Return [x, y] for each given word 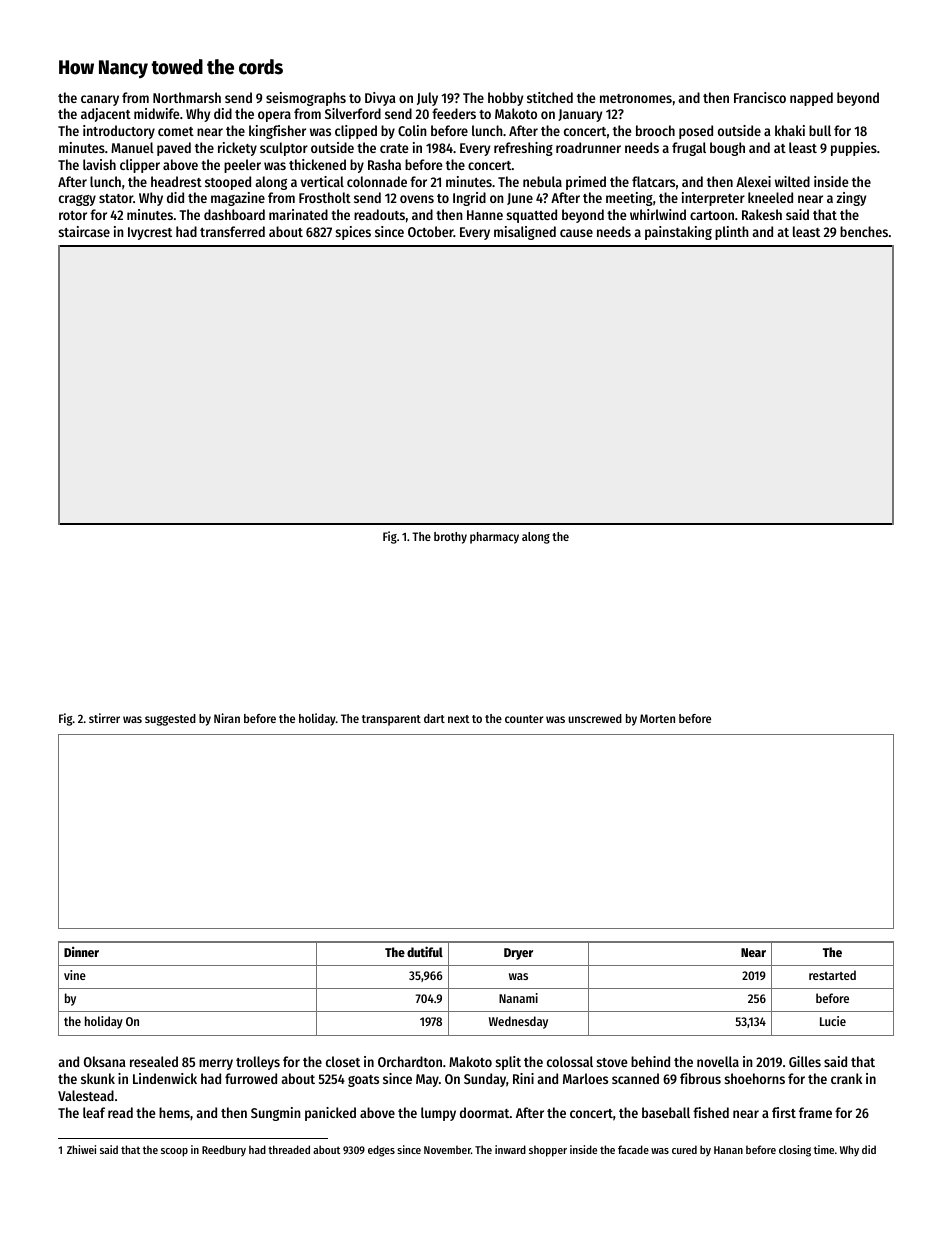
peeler [242, 166]
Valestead [86, 1095]
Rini [523, 1078]
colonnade [377, 181]
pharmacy [494, 538]
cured [684, 1149]
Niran [227, 718]
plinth [732, 233]
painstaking [678, 233]
